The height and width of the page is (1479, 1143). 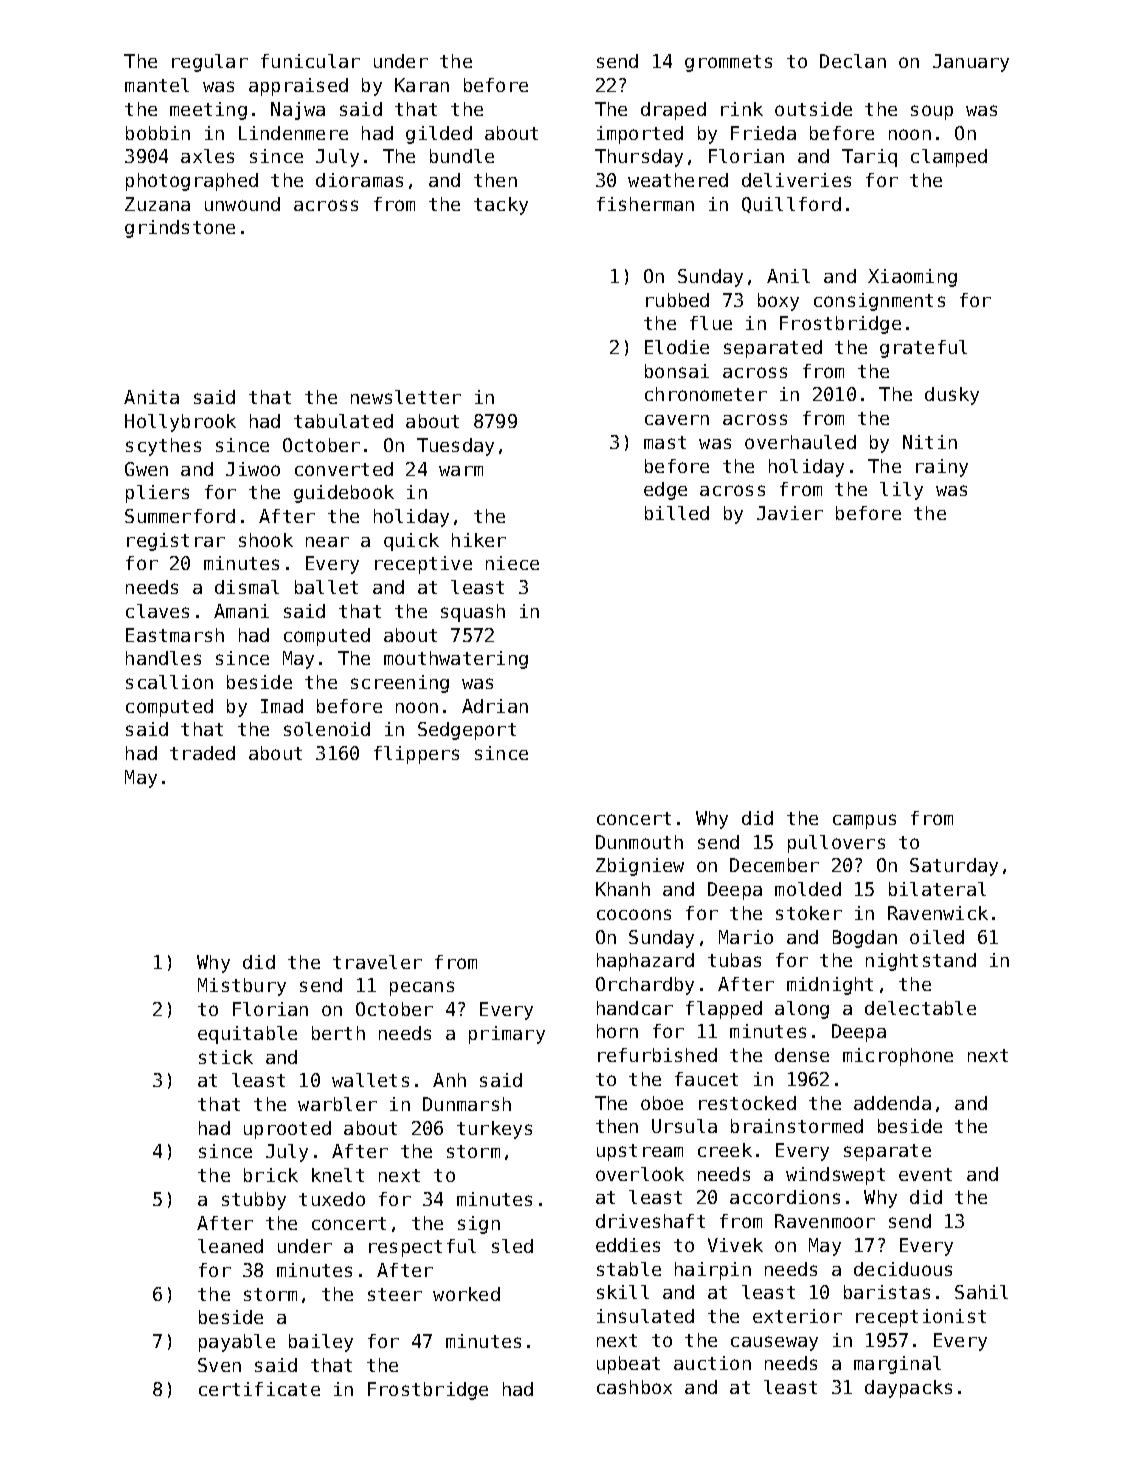 I want to click on unwound, so click(x=242, y=204).
